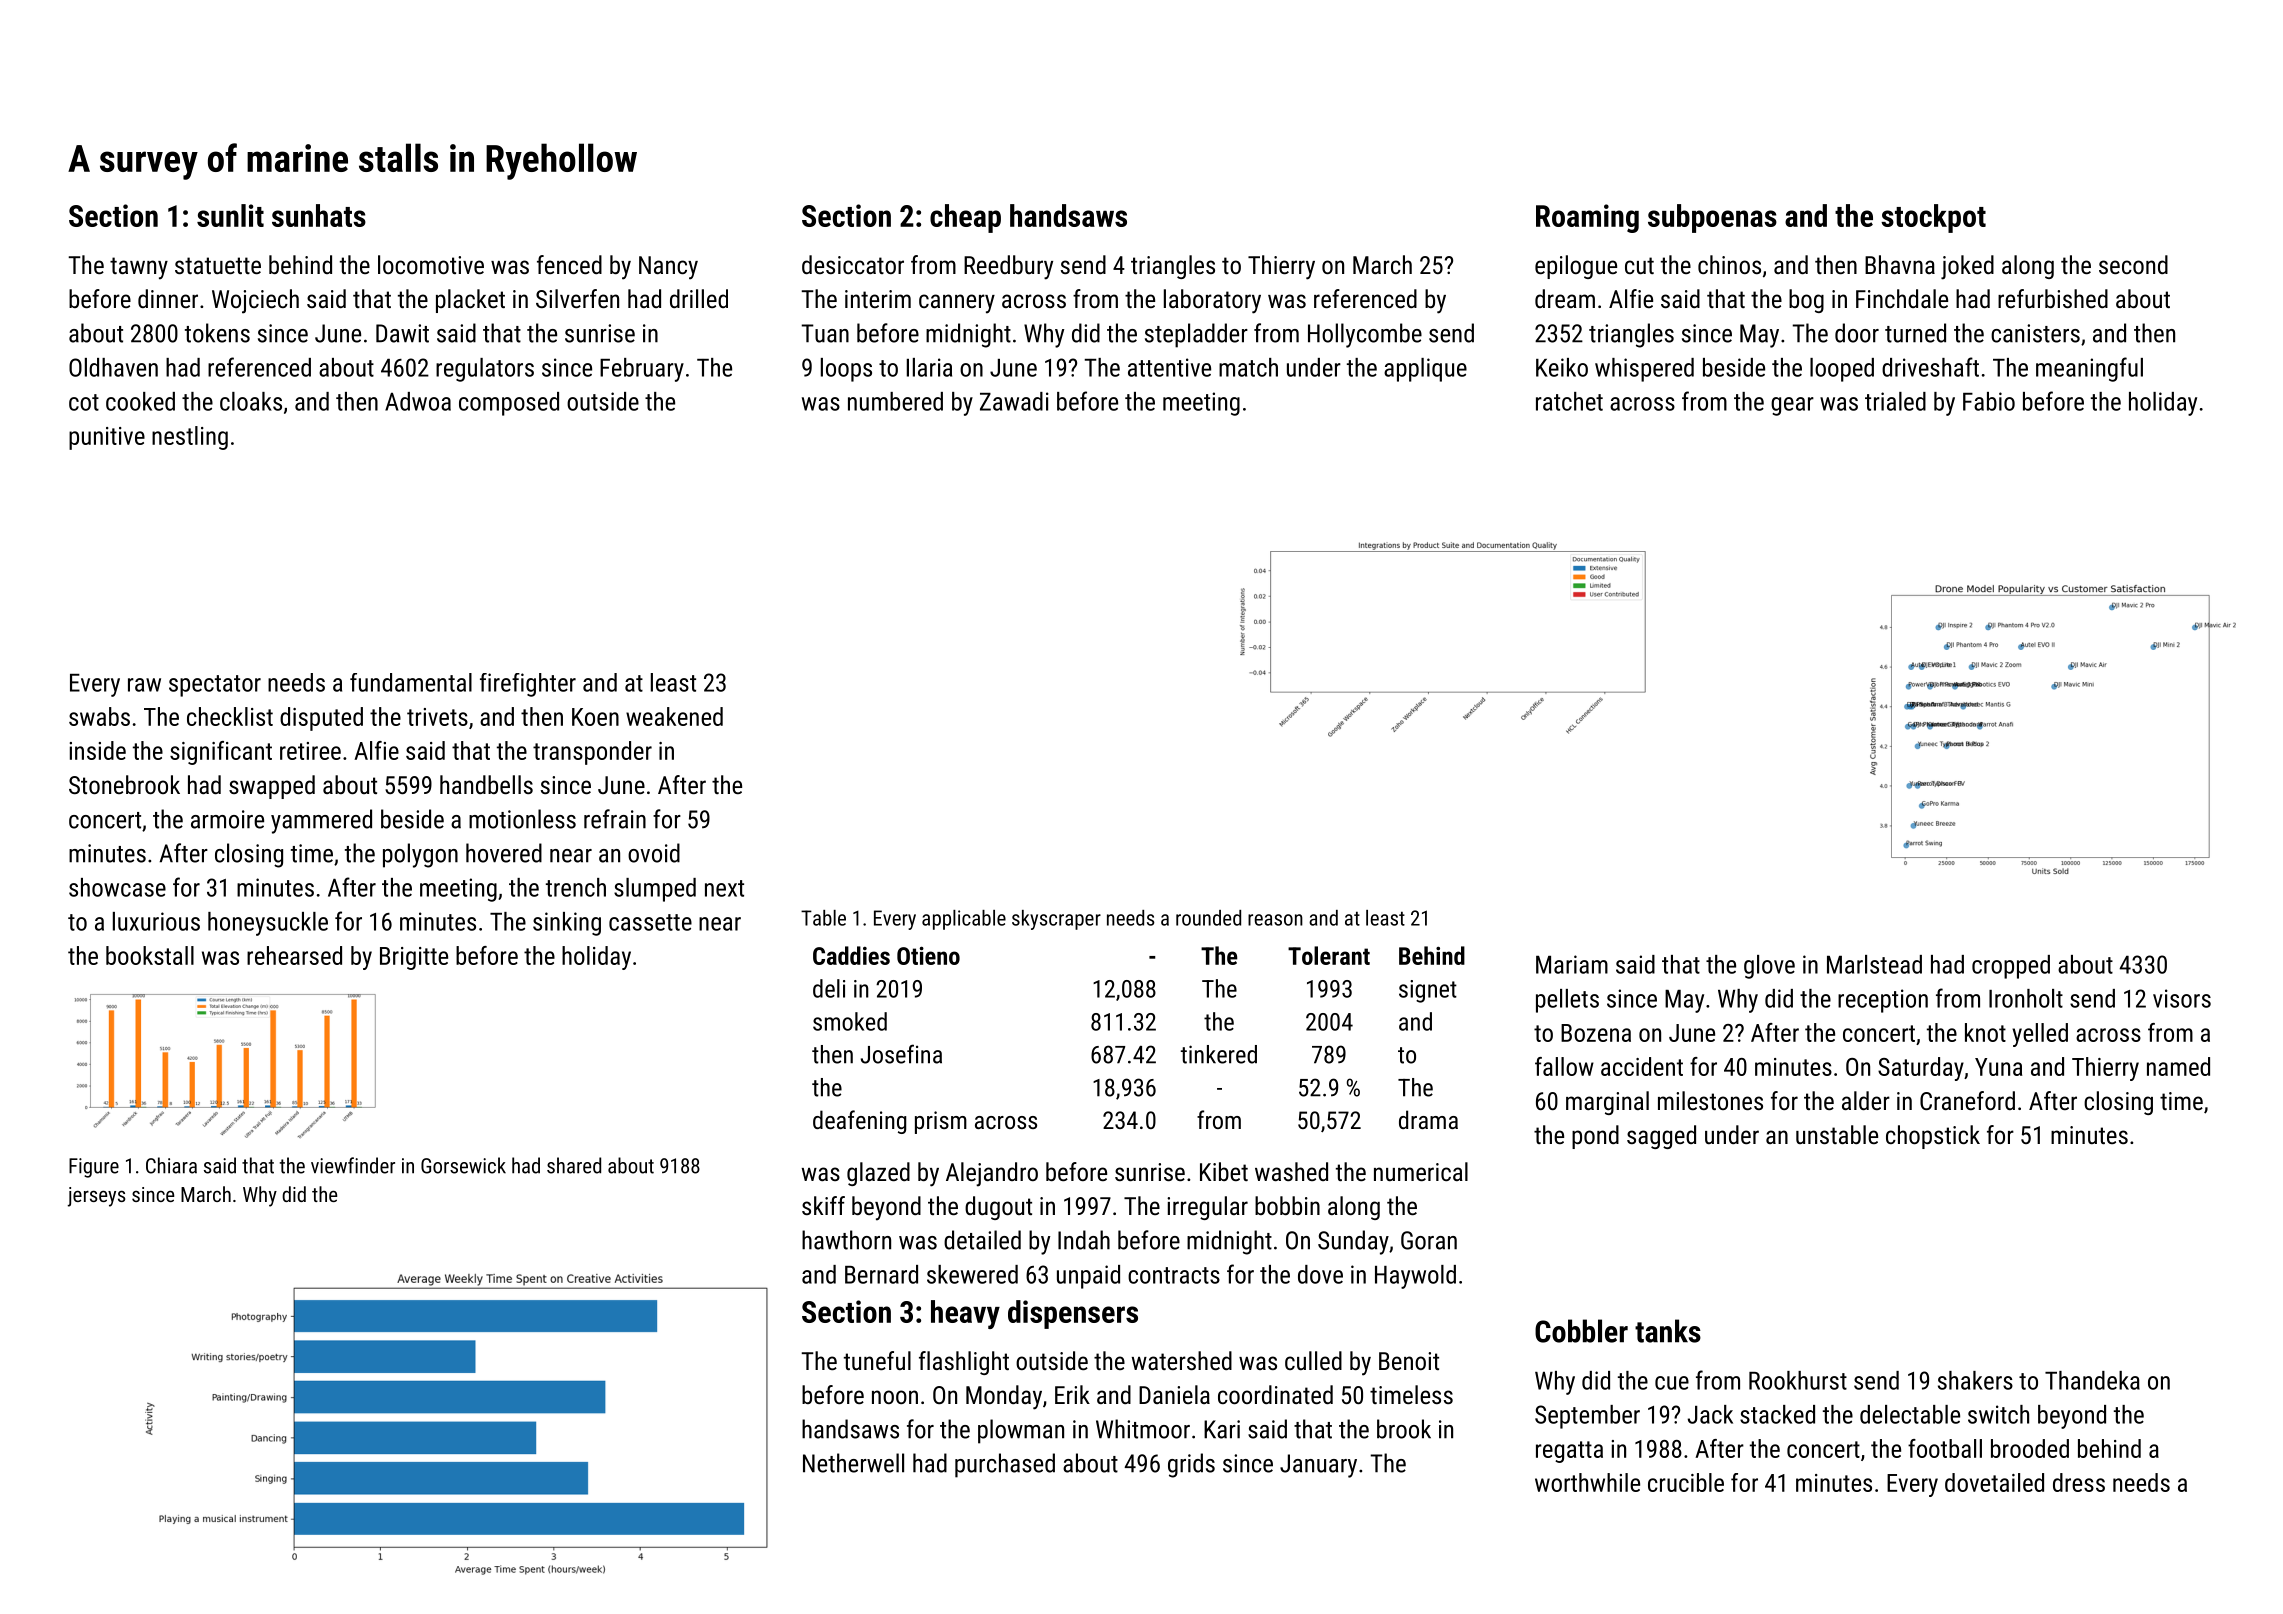 The width and height of the screenshot is (2283, 1614). Describe the element at coordinates (668, 268) in the screenshot. I see `Nancy` at that location.
